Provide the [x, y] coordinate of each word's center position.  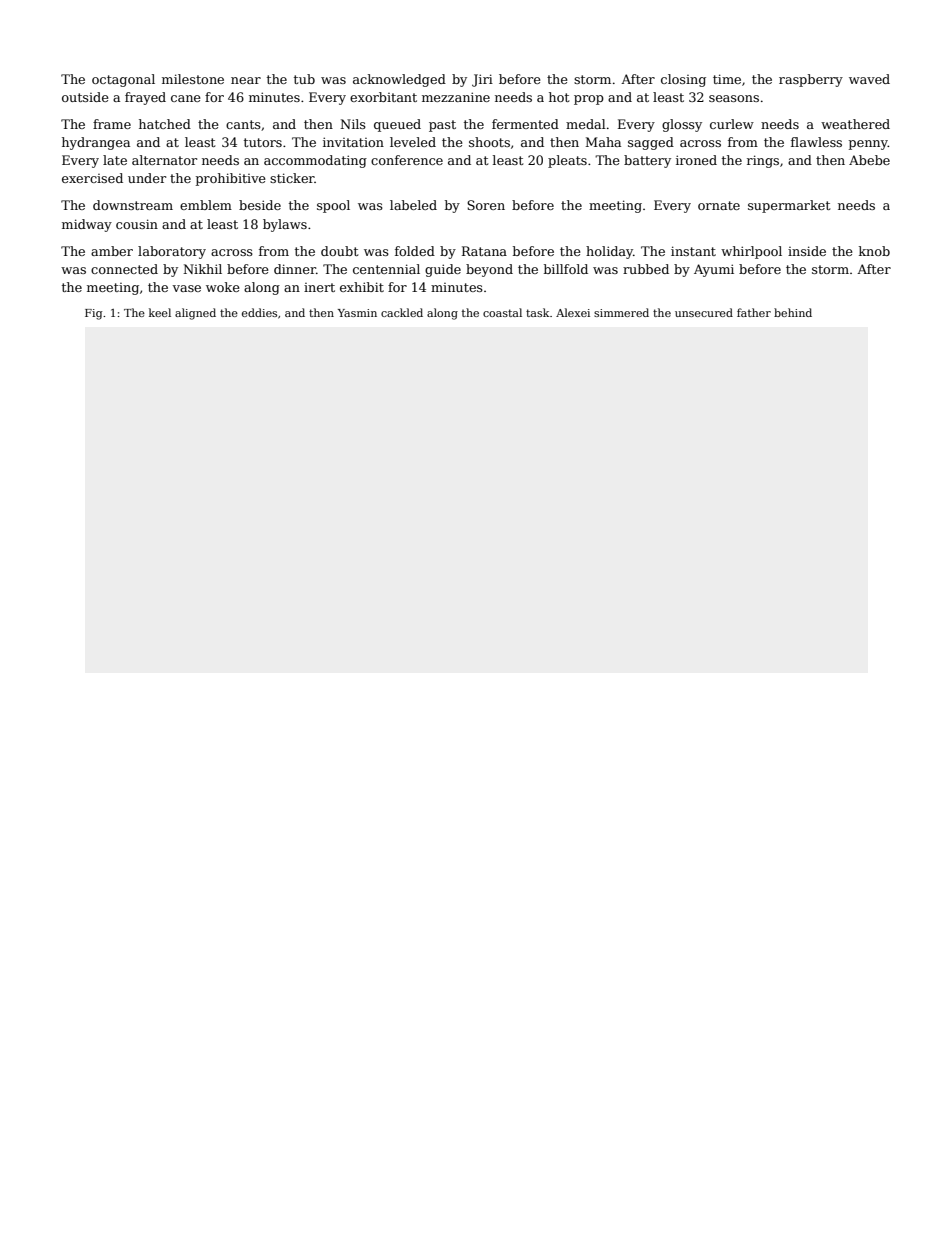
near [246, 80]
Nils [353, 124]
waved [869, 79]
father [754, 312]
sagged [651, 143]
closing [683, 80]
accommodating [315, 161]
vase [186, 288]
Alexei [573, 312]
